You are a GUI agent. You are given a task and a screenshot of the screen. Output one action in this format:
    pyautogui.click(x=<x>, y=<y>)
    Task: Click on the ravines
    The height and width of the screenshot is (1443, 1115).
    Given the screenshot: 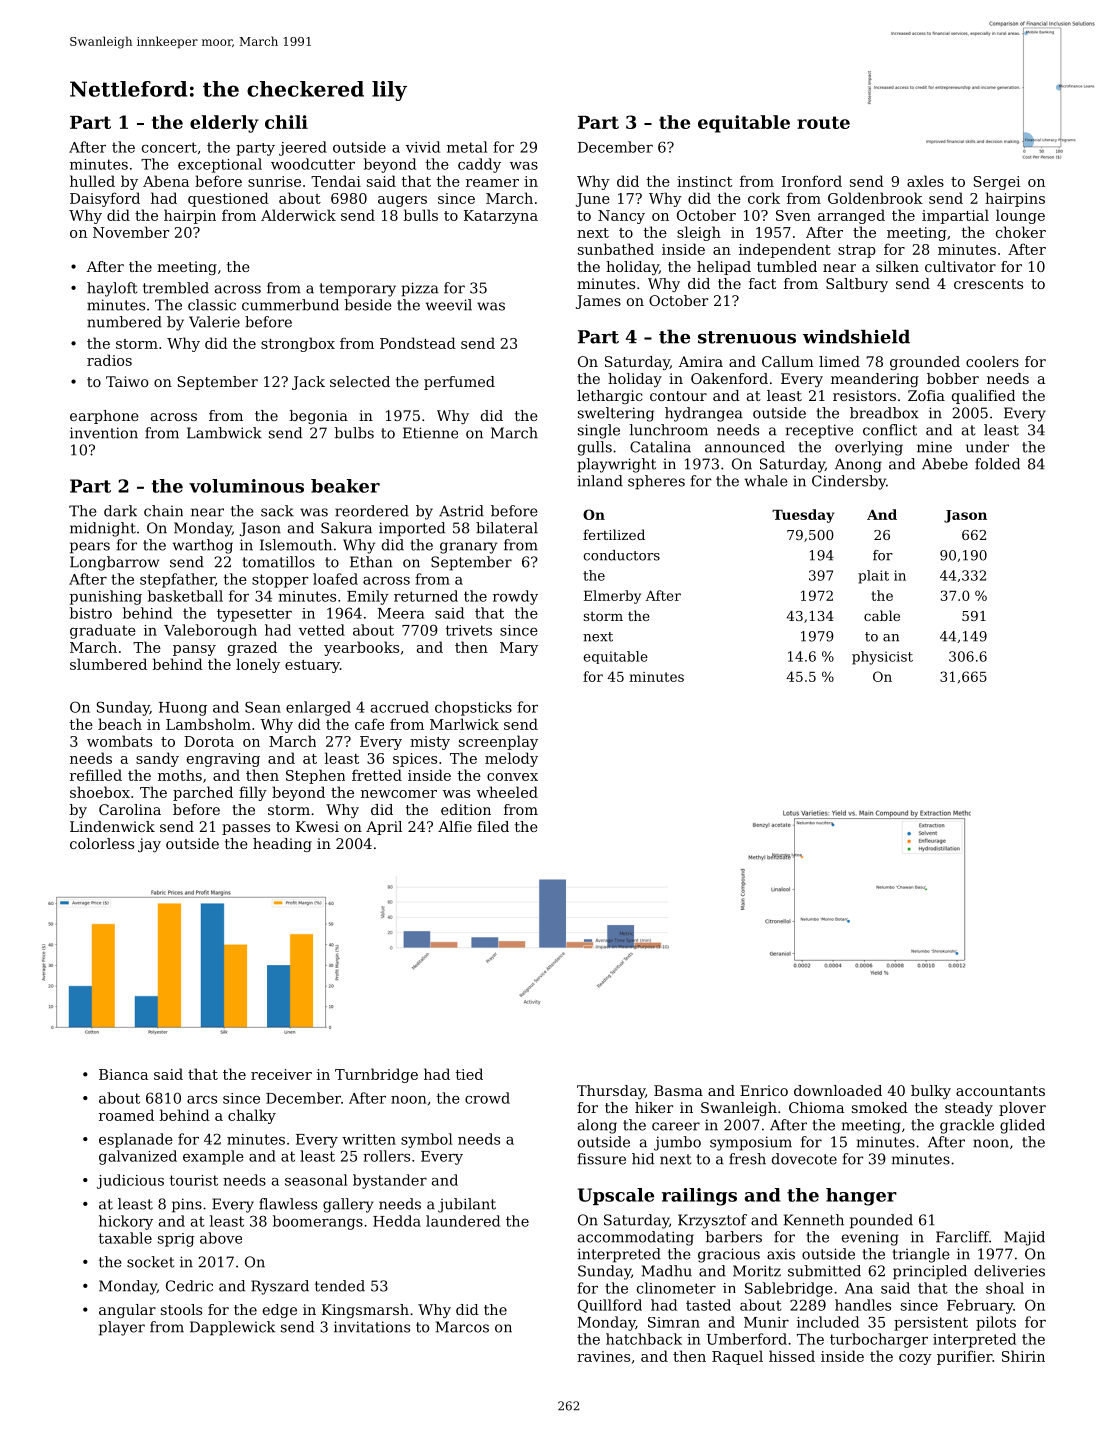 What is the action you would take?
    pyautogui.click(x=603, y=1356)
